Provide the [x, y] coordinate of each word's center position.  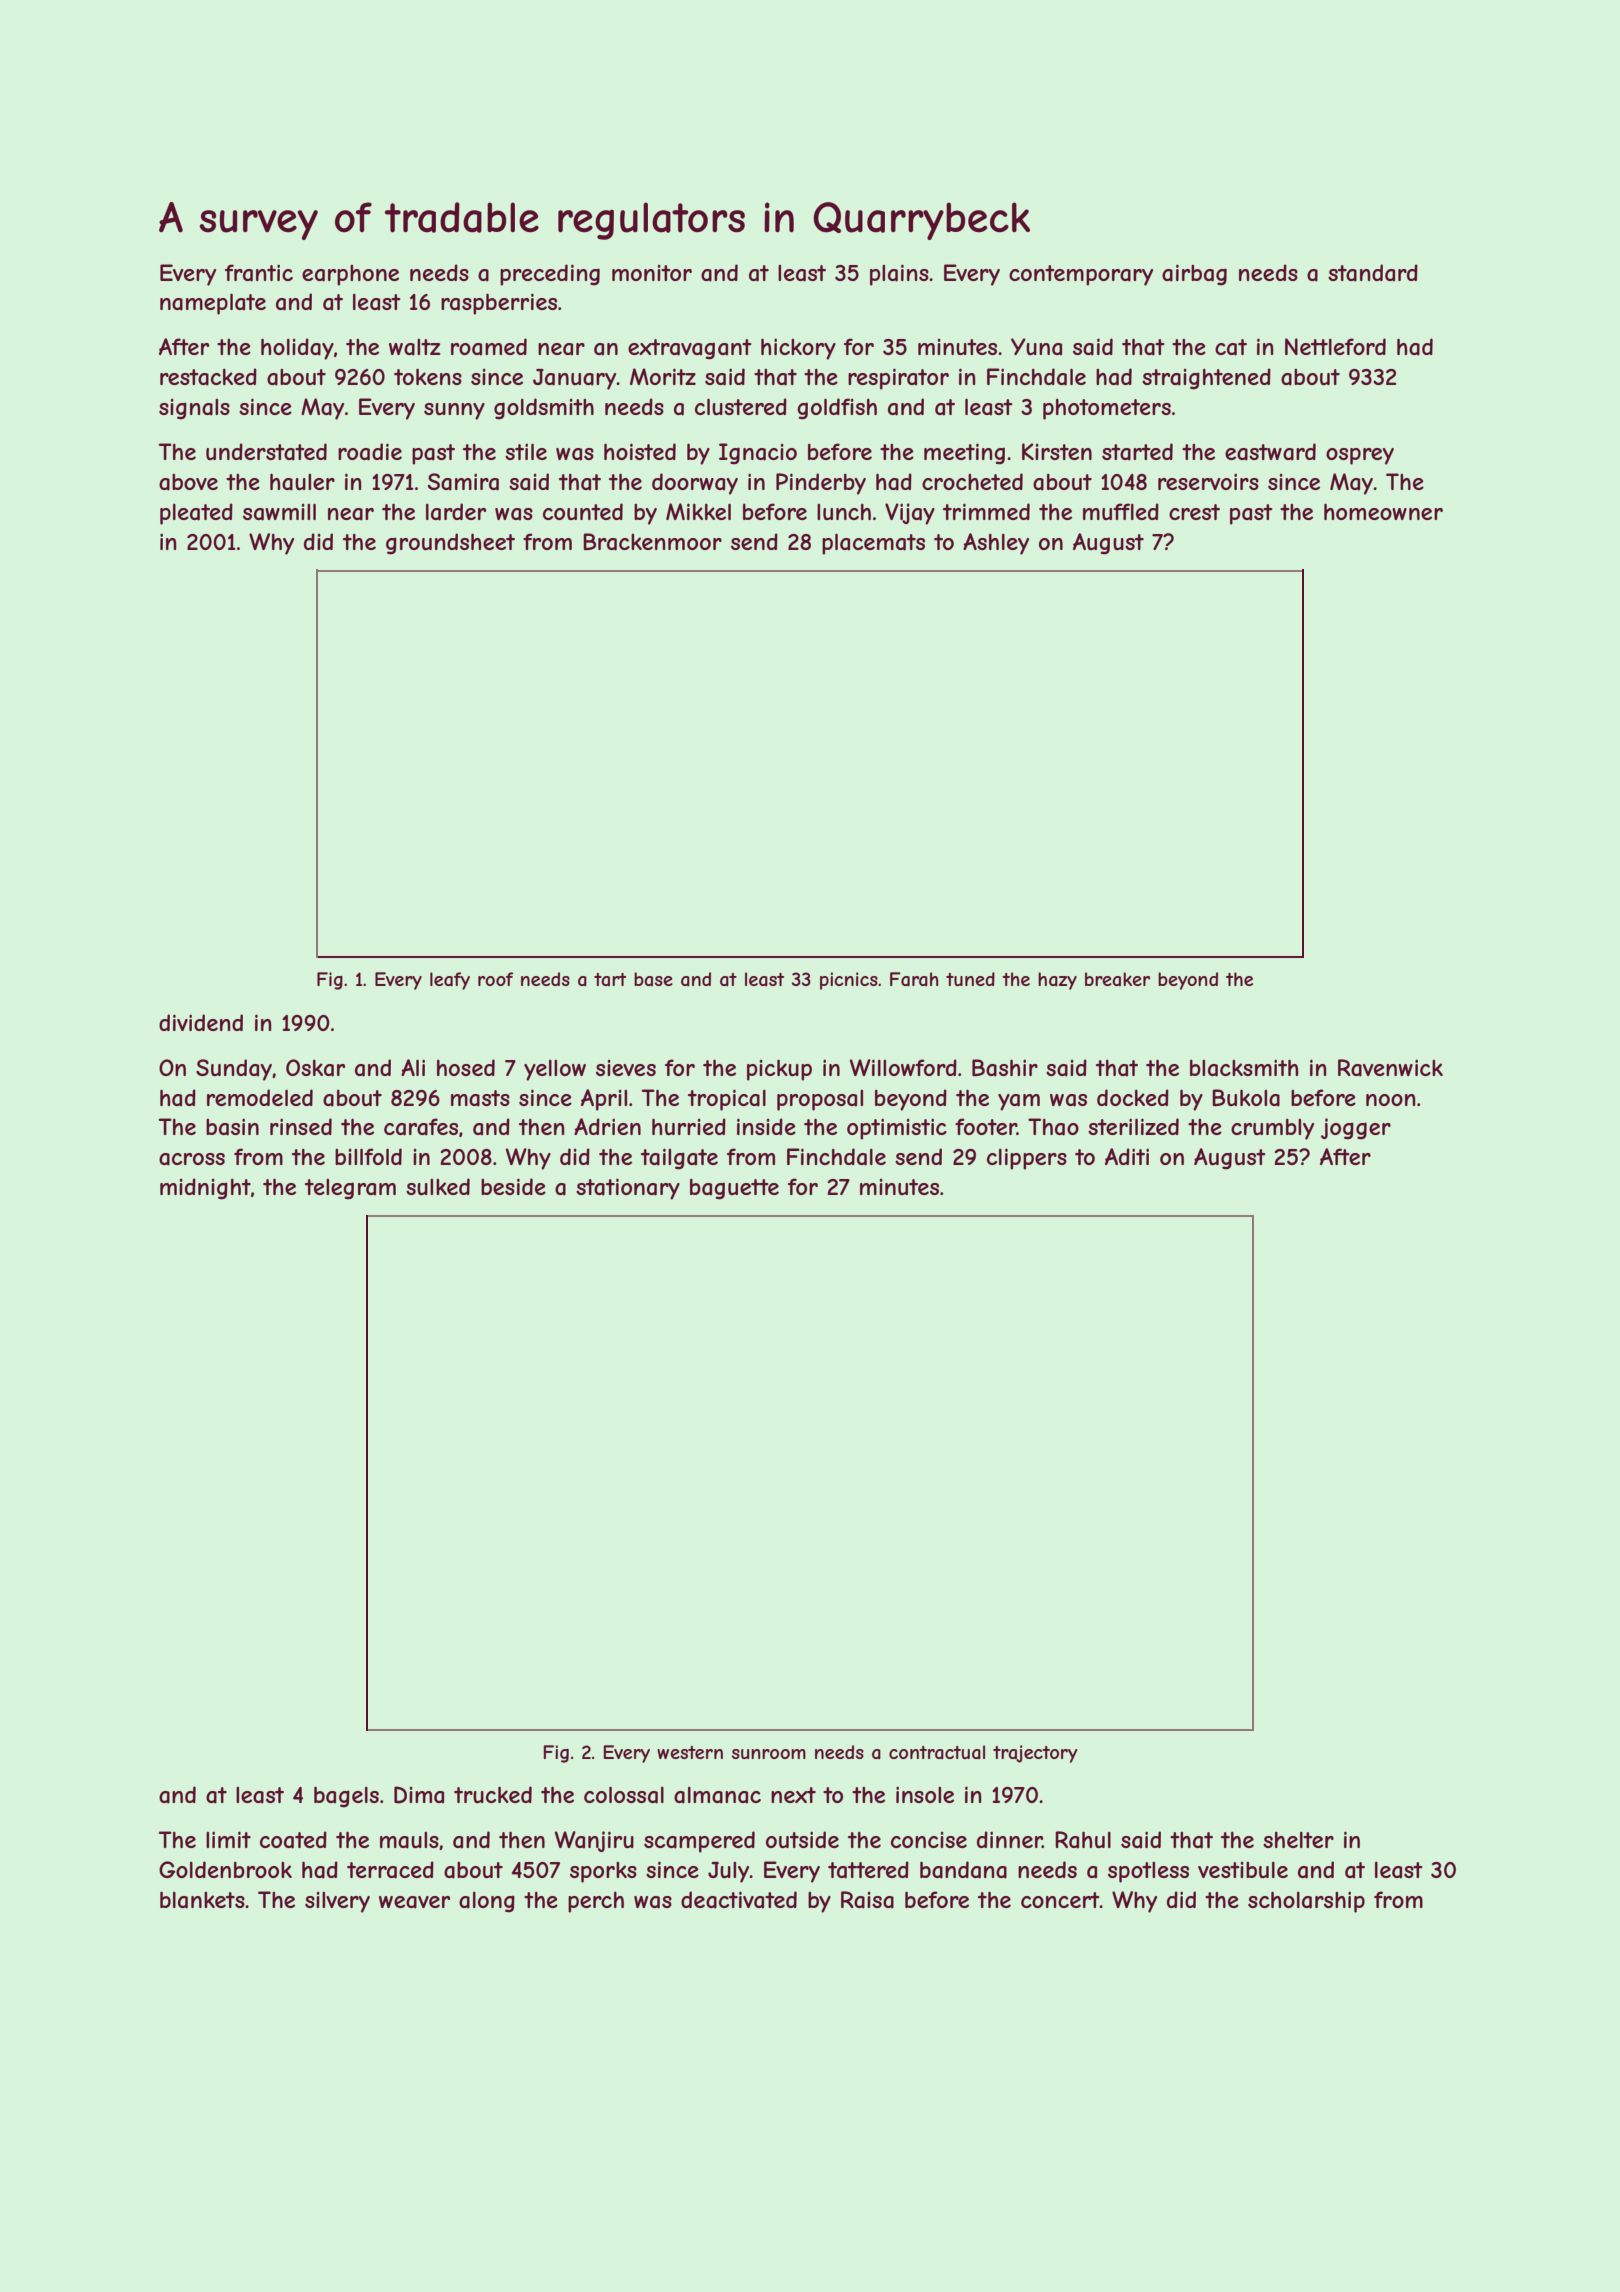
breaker [1117, 979]
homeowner [1383, 512]
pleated [196, 514]
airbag [1194, 275]
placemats [873, 544]
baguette [734, 1189]
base [653, 979]
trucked [493, 1794]
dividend [201, 1022]
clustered [741, 406]
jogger [1356, 1129]
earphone [350, 275]
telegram [350, 1189]
